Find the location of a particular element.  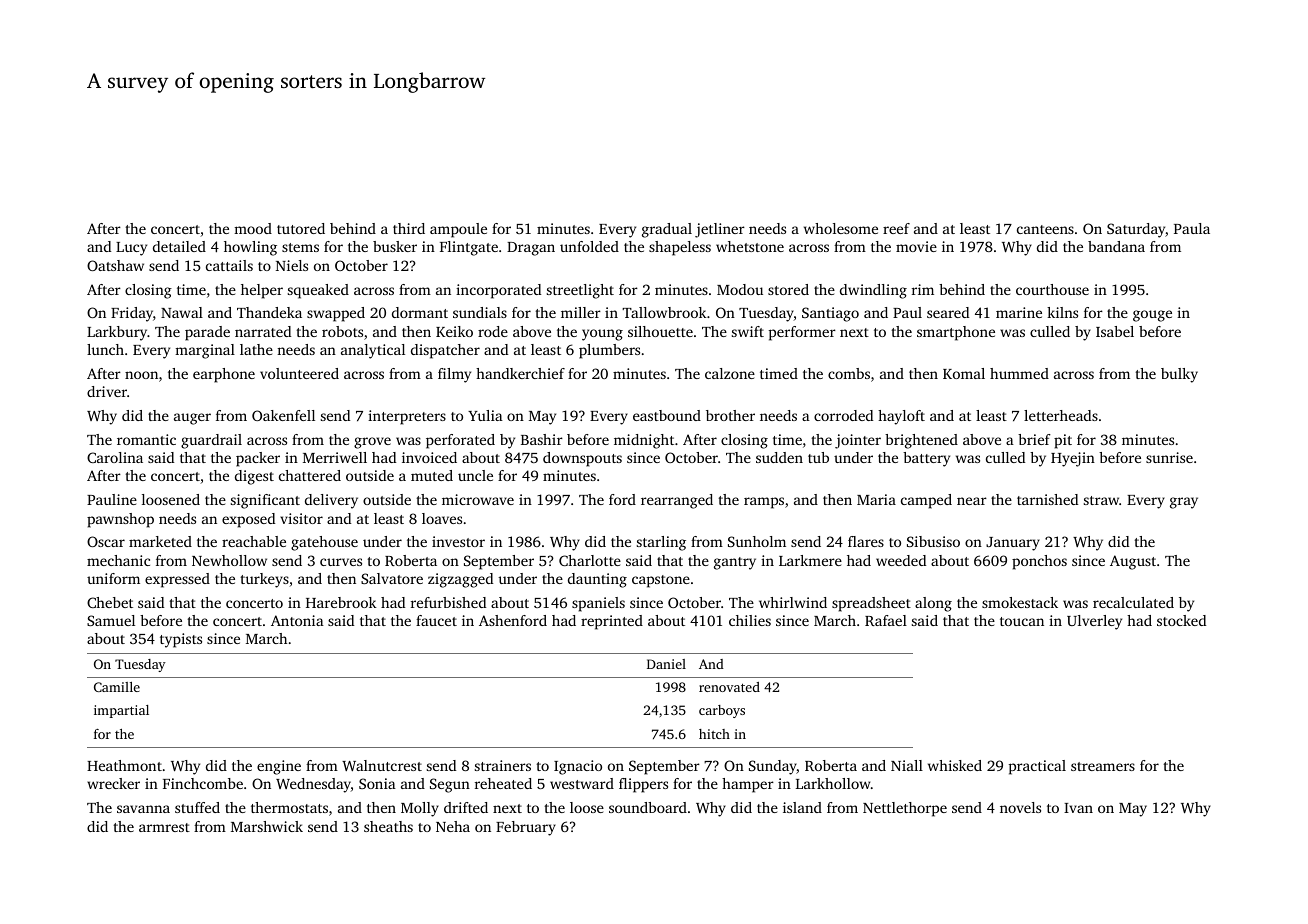

Nettlethorpe is located at coordinates (905, 809).
